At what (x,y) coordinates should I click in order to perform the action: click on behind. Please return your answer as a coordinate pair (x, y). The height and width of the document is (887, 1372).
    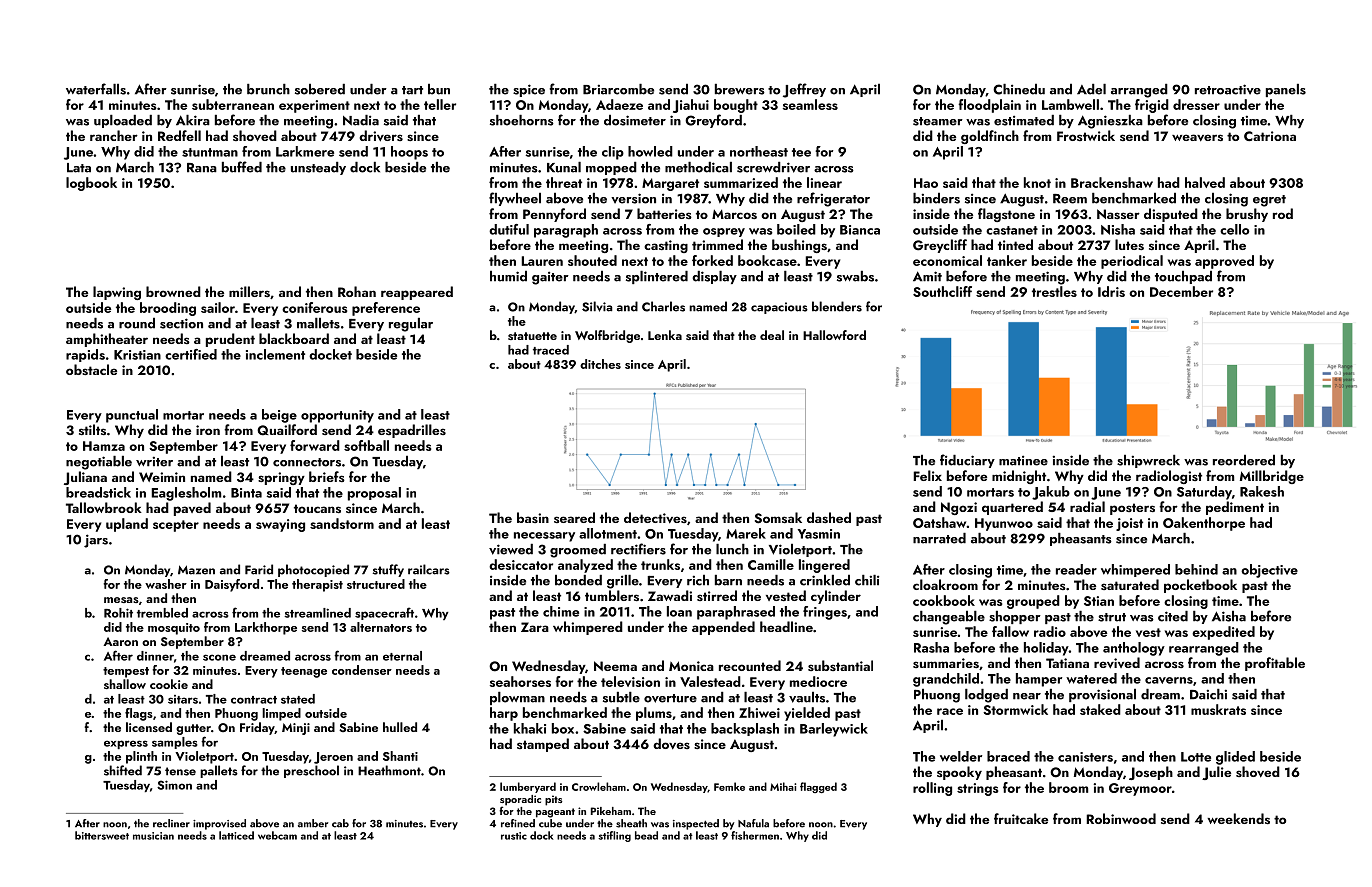
    Looking at the image, I should click on (1196, 569).
